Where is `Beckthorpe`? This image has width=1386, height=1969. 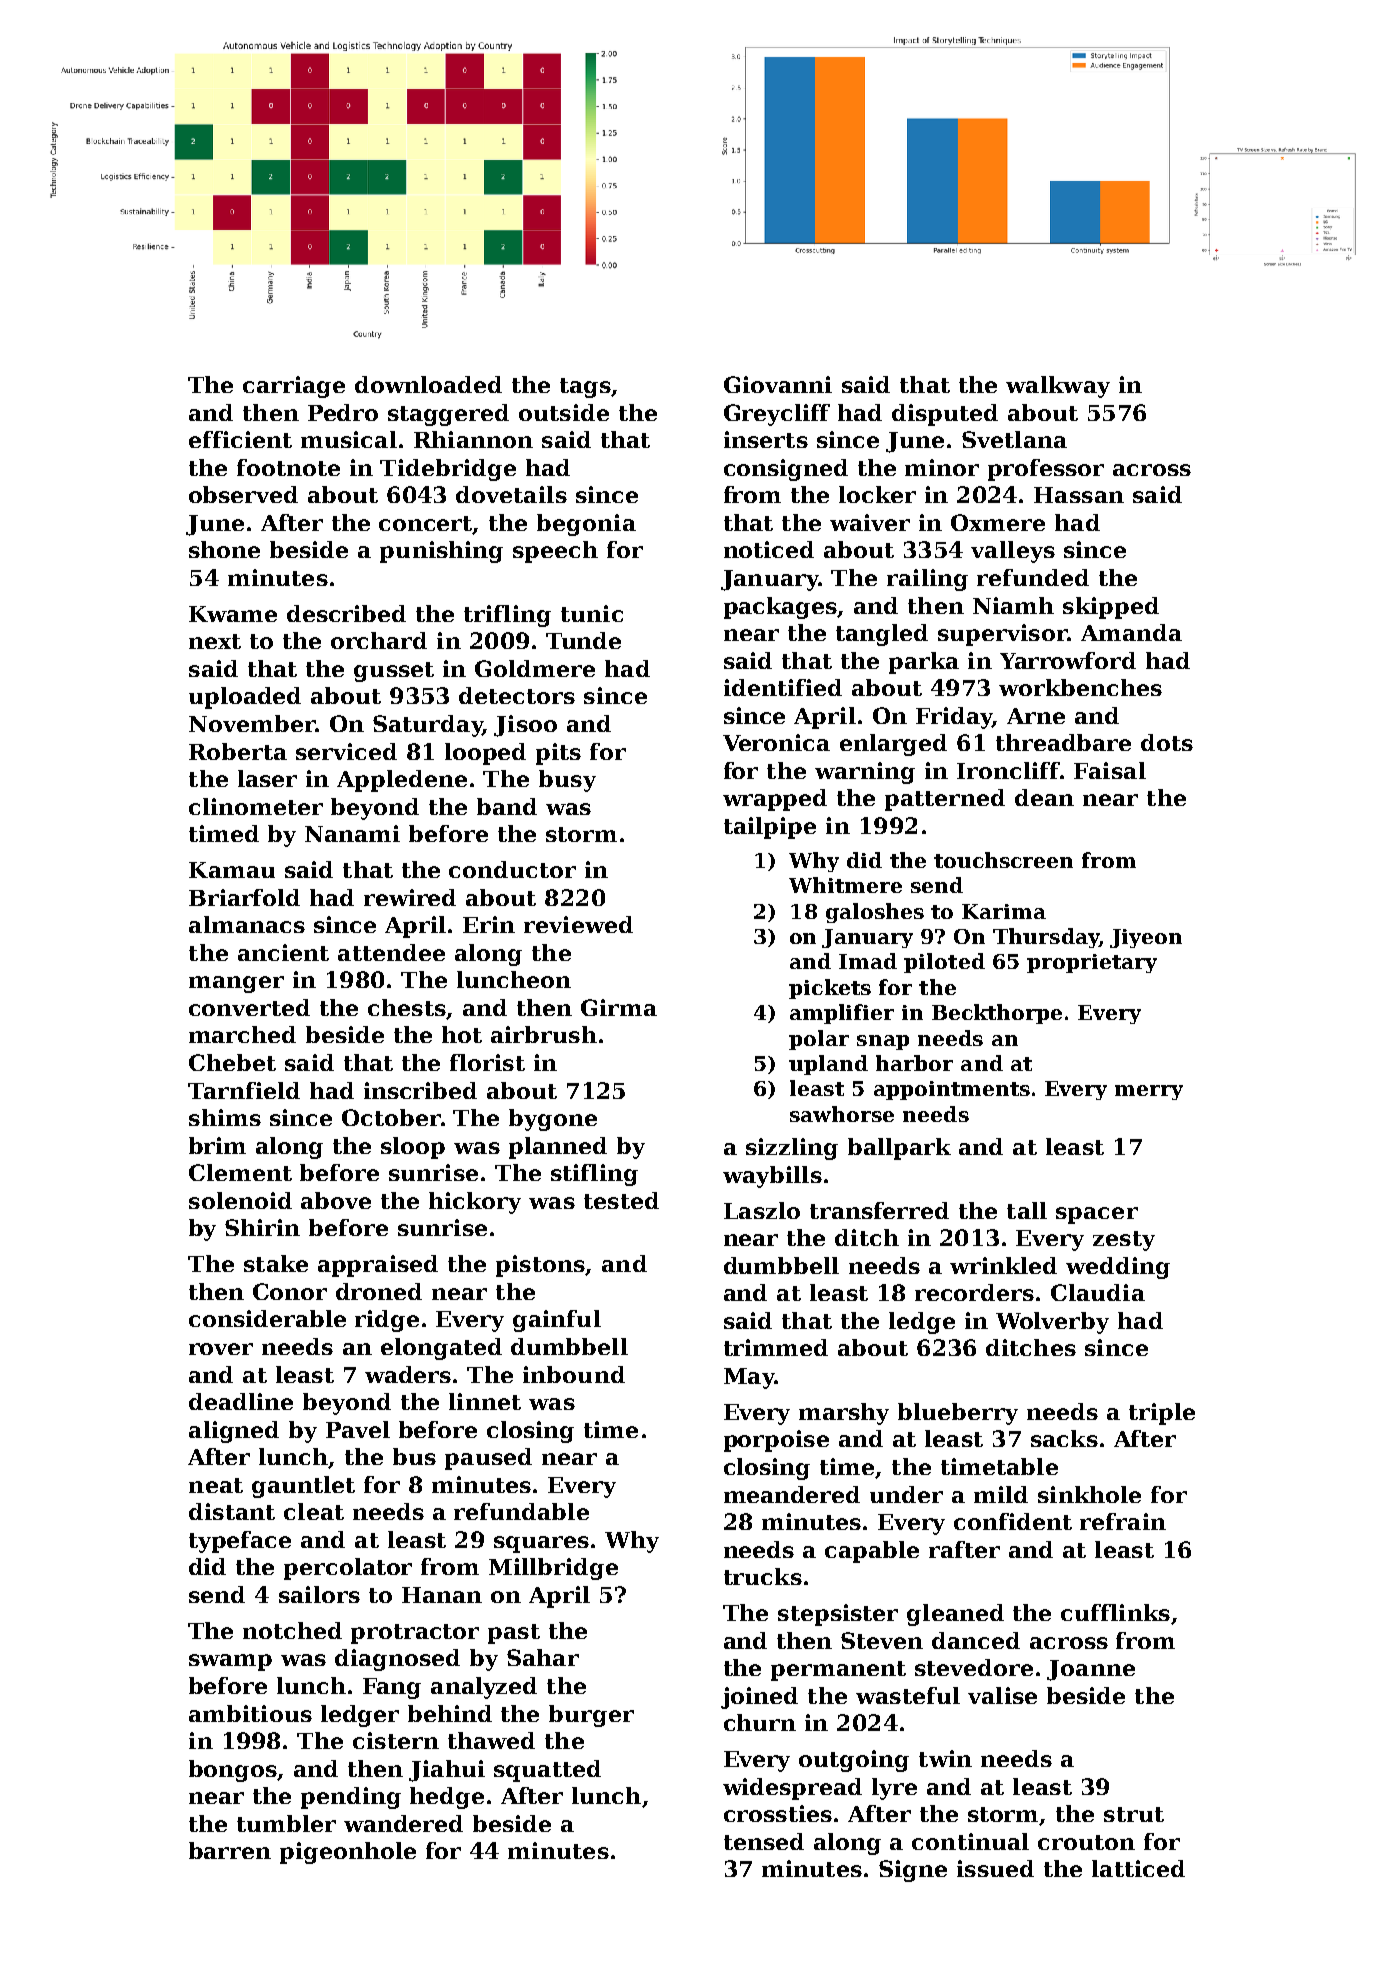 Beckthorpe is located at coordinates (997, 1014).
